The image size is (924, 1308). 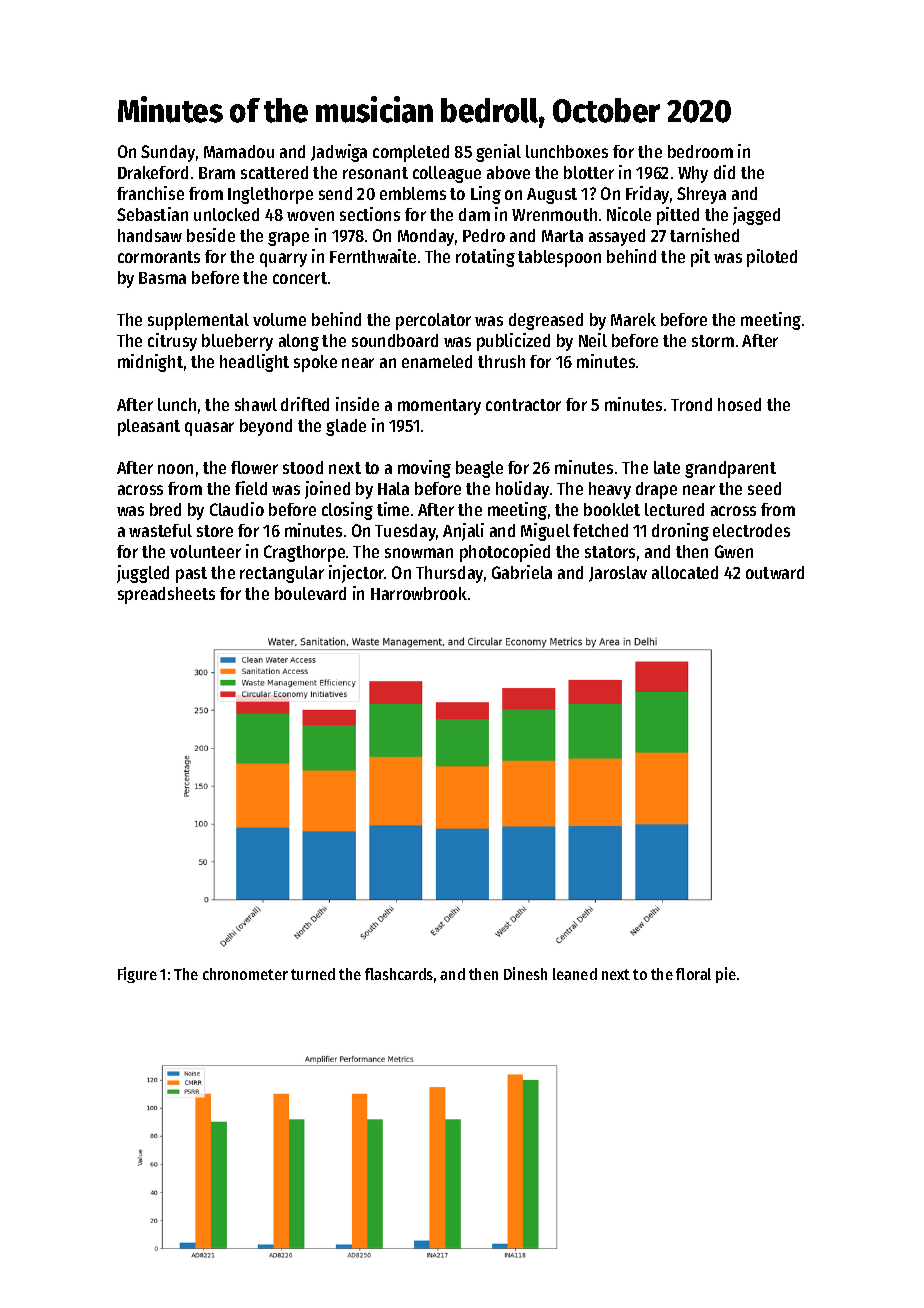 I want to click on Dinesh, so click(x=525, y=973).
